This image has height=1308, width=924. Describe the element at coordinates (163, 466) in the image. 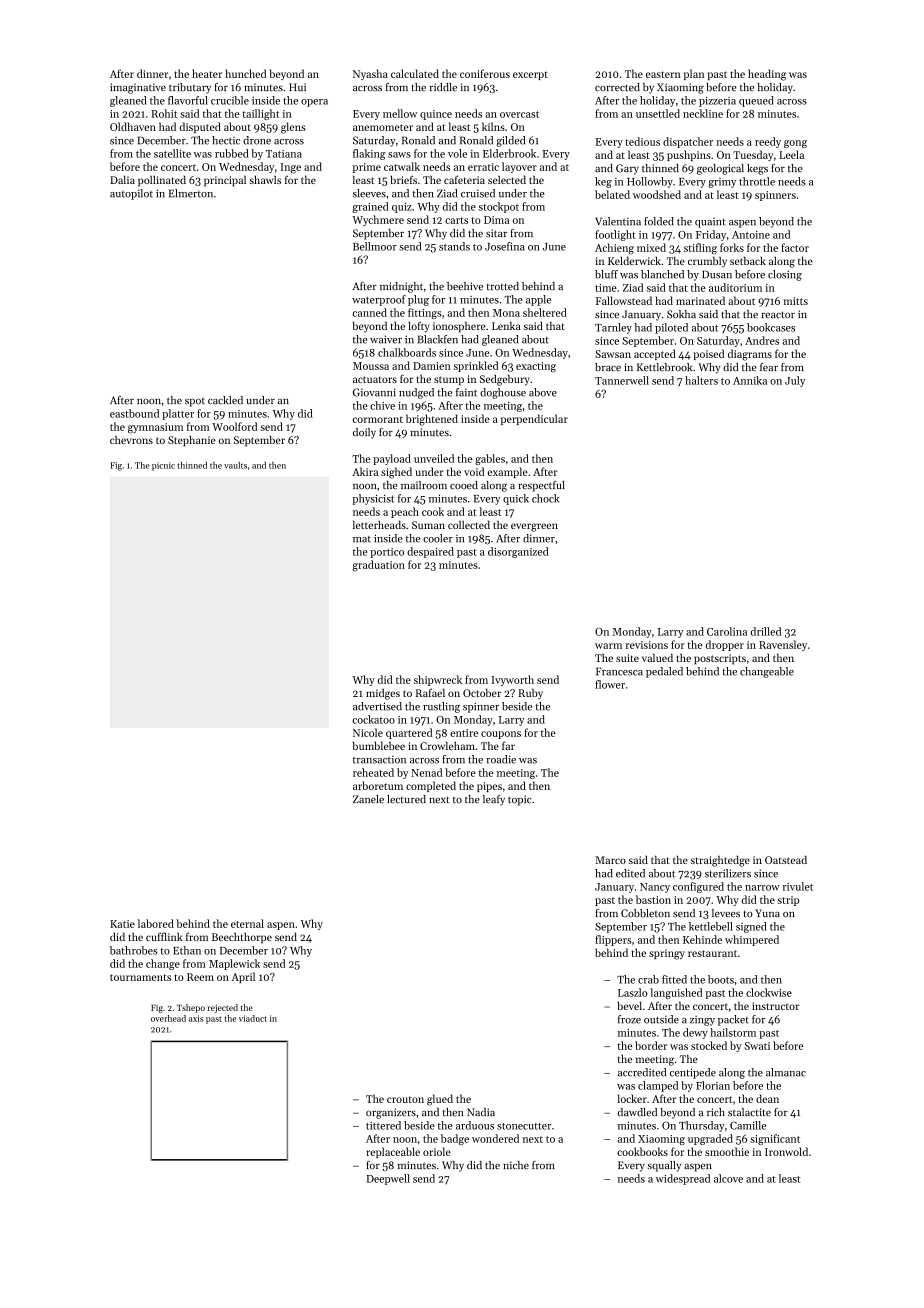

I see `picnic` at that location.
